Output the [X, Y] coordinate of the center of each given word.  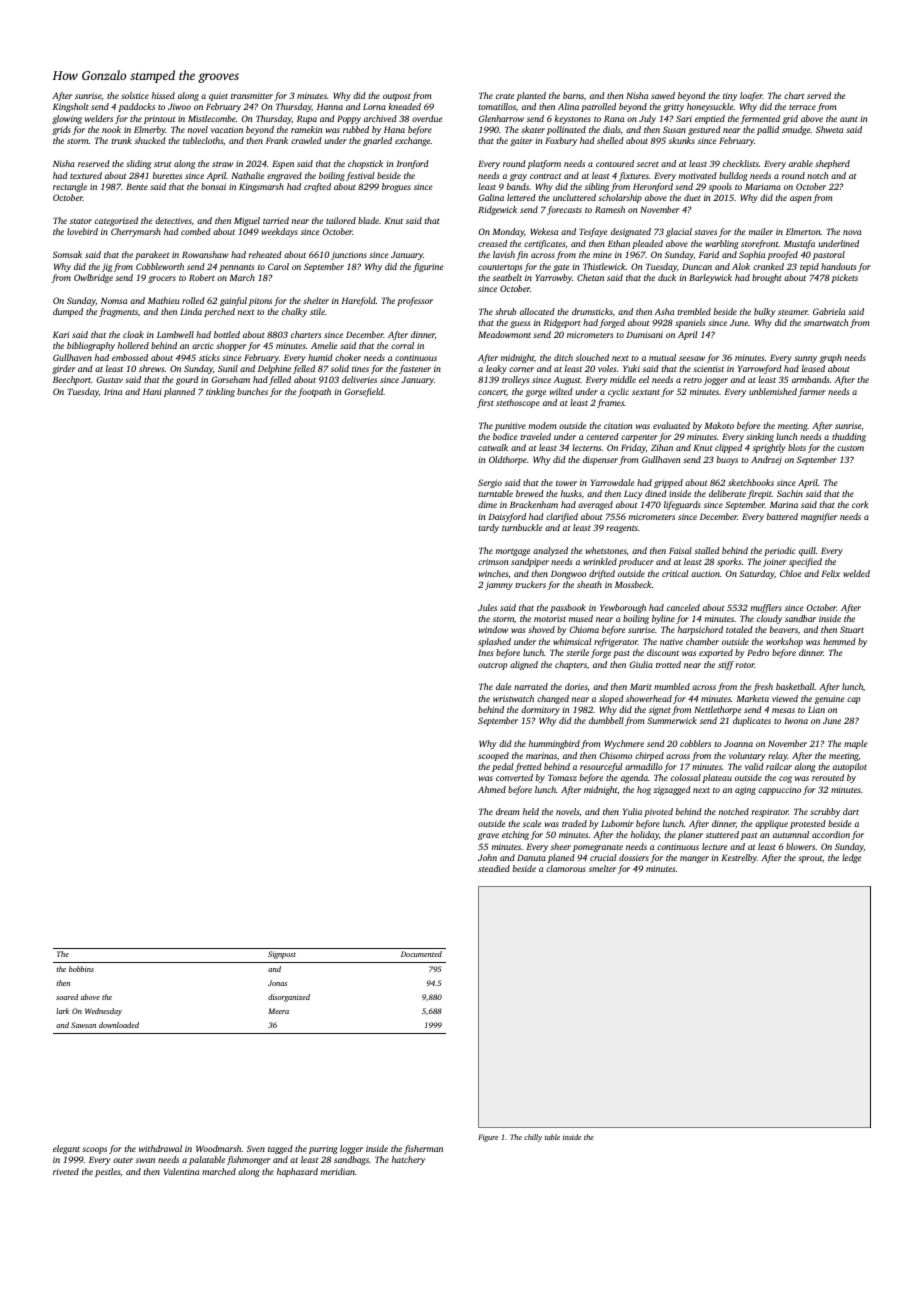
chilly [533, 1138]
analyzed [550, 551]
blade [368, 220]
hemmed [839, 641]
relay [778, 756]
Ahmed [492, 789]
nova [852, 232]
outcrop [492, 666]
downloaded [119, 1025]
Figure [488, 1138]
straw [222, 164]
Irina [113, 391]
